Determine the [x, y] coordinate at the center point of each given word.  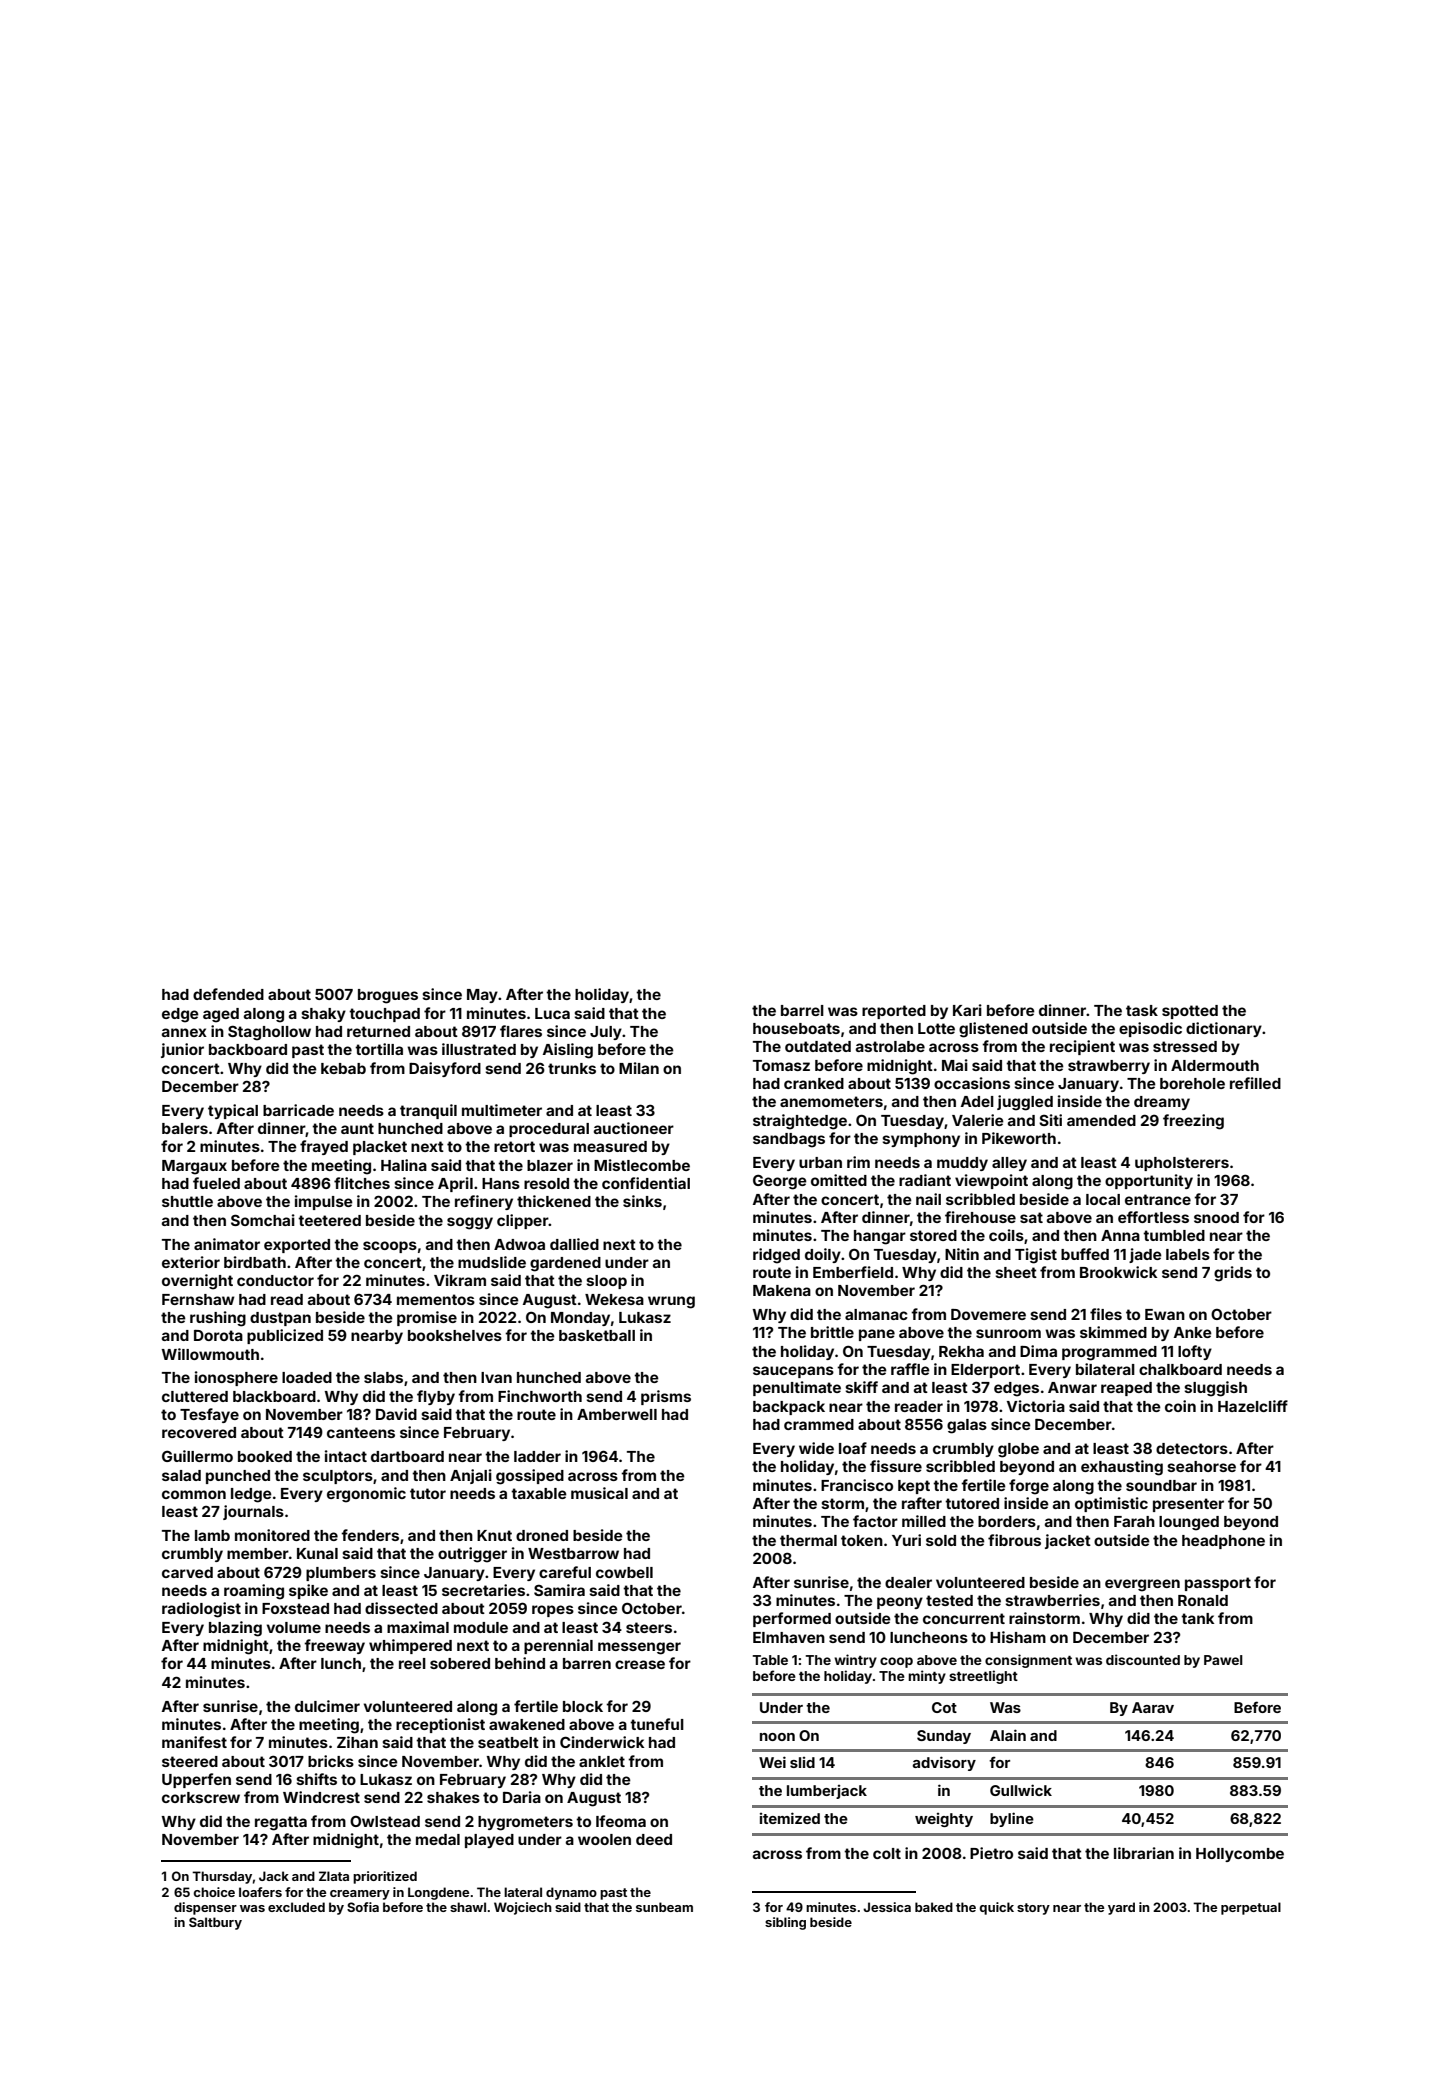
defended [228, 994]
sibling [785, 1923]
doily [823, 1255]
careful [565, 1572]
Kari [967, 1010]
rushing [218, 1319]
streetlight [983, 1677]
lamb [212, 1535]
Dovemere [988, 1314]
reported [894, 1012]
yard [1121, 1908]
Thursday [222, 1877]
